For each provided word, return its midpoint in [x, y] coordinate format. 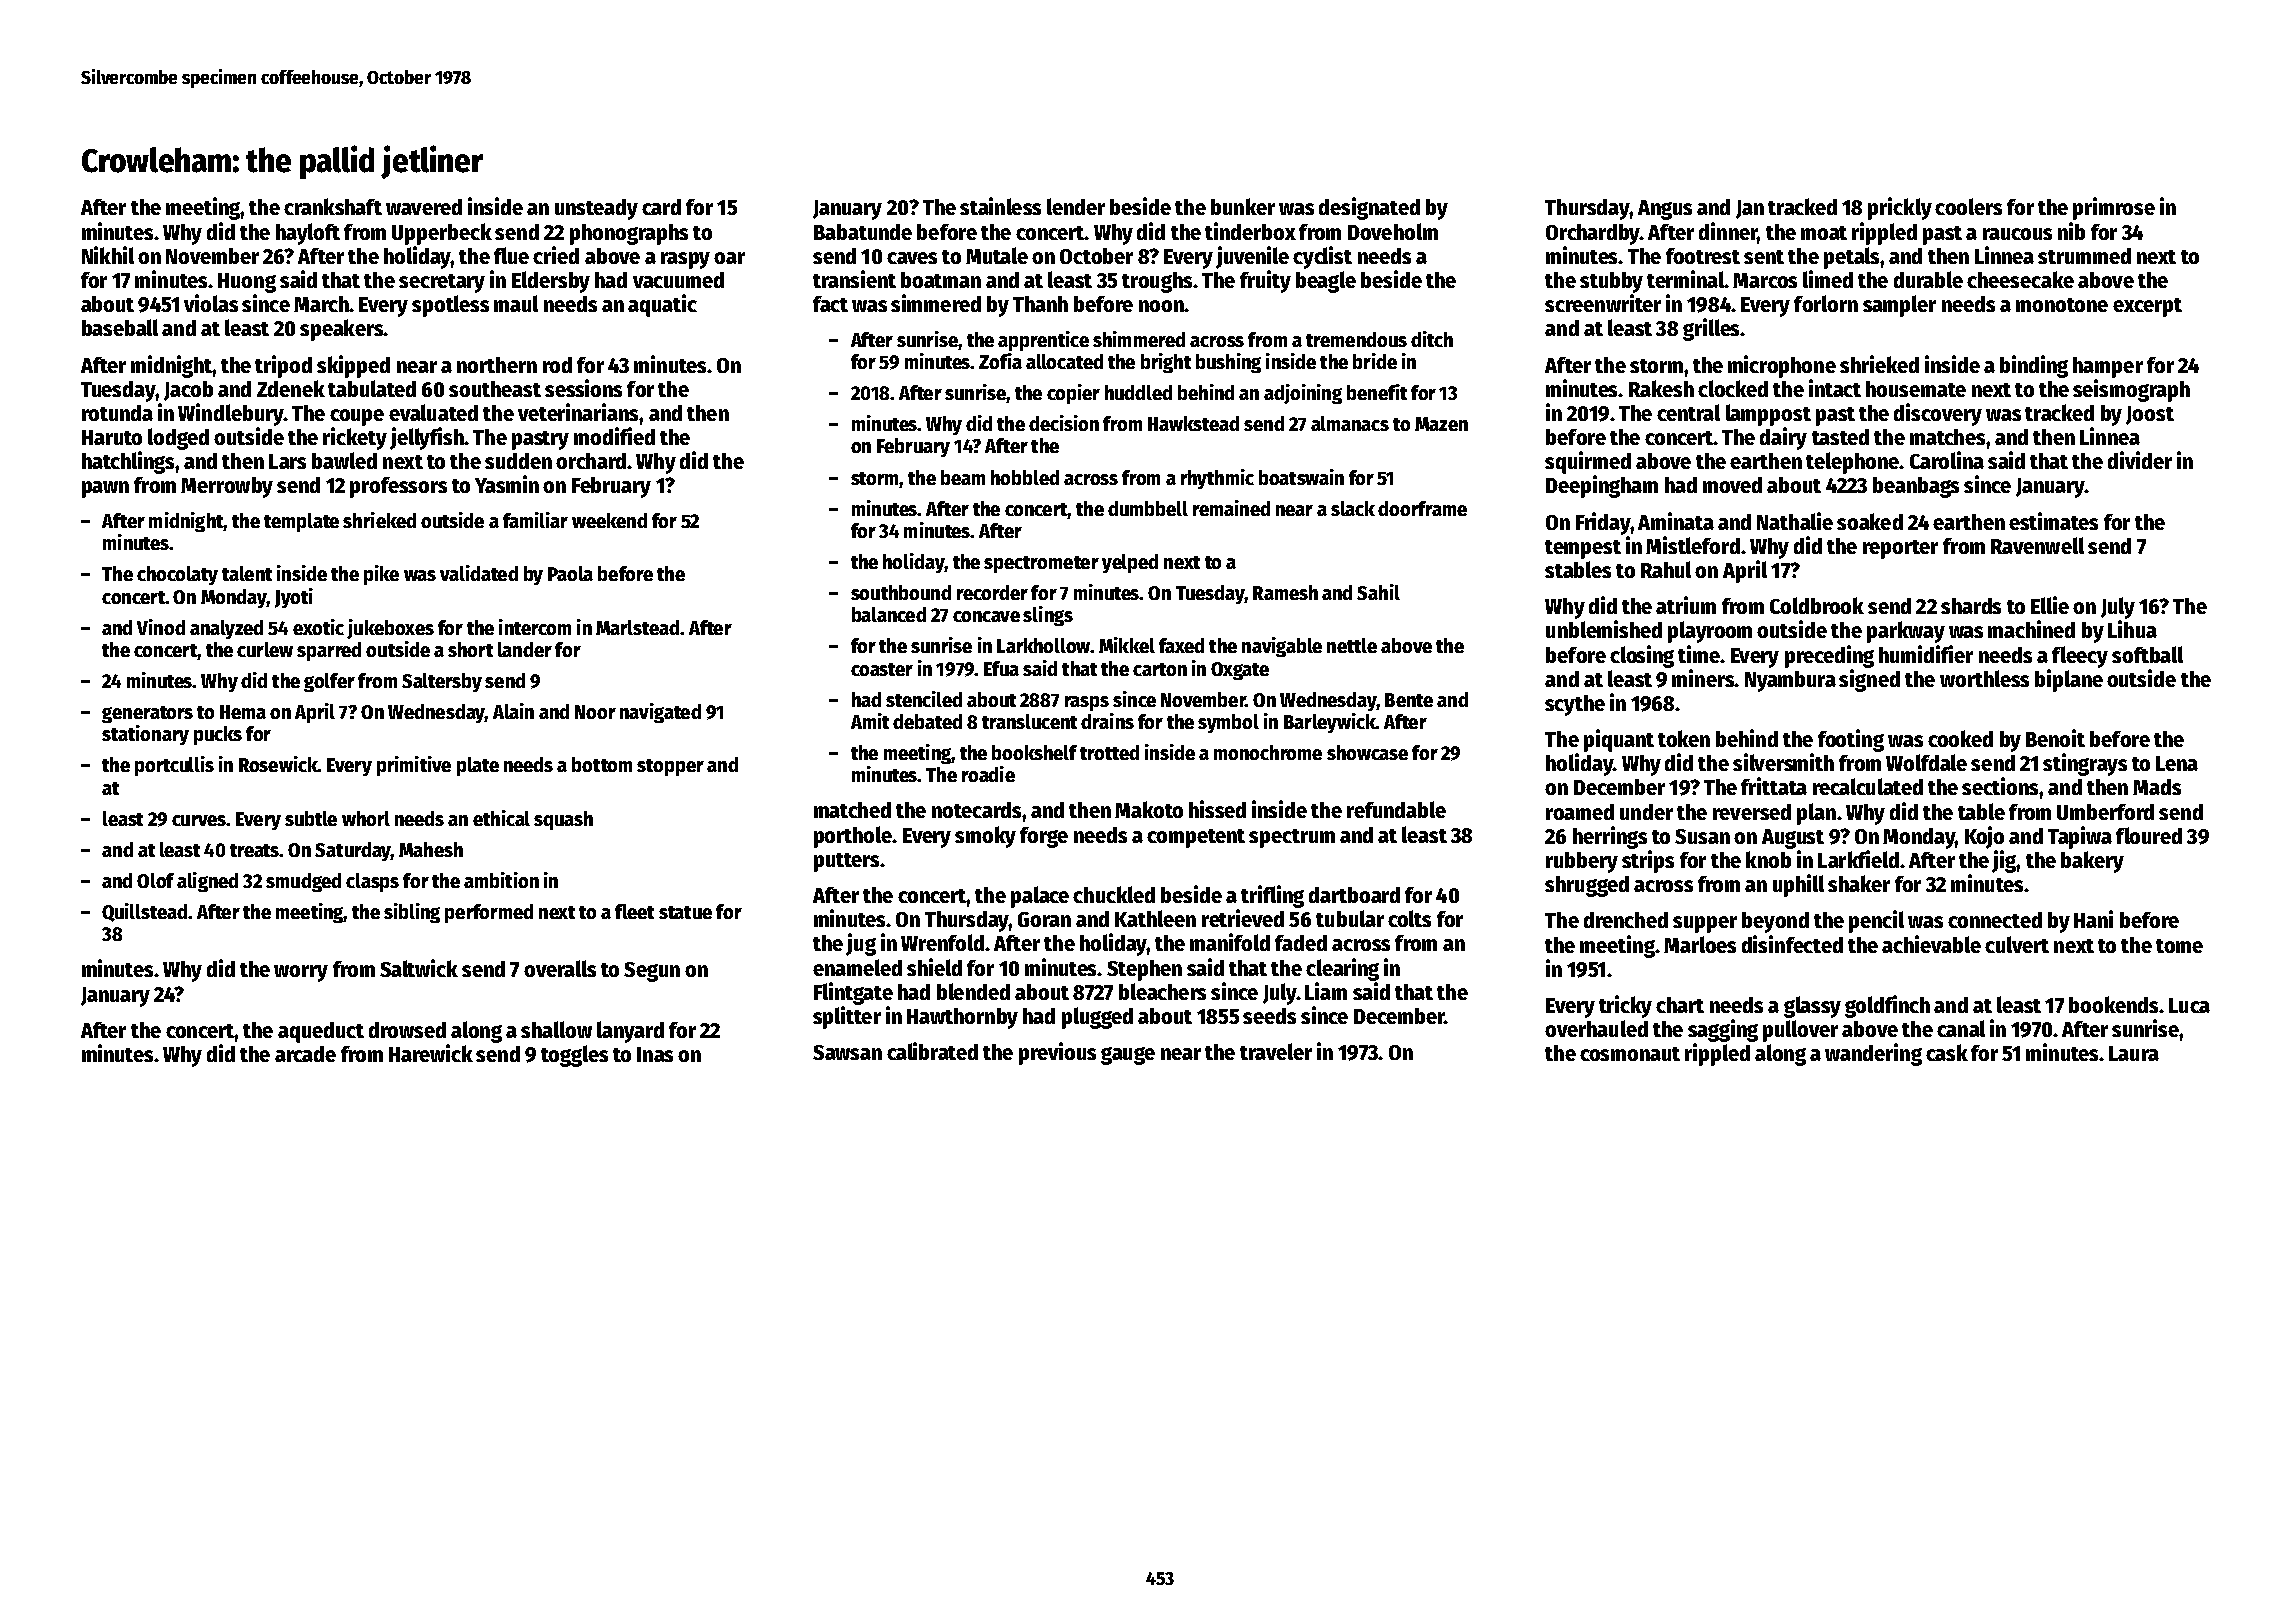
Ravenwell [2037, 545]
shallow [556, 1029]
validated [479, 573]
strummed [2084, 256]
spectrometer [1041, 564]
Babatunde [863, 232]
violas [211, 303]
